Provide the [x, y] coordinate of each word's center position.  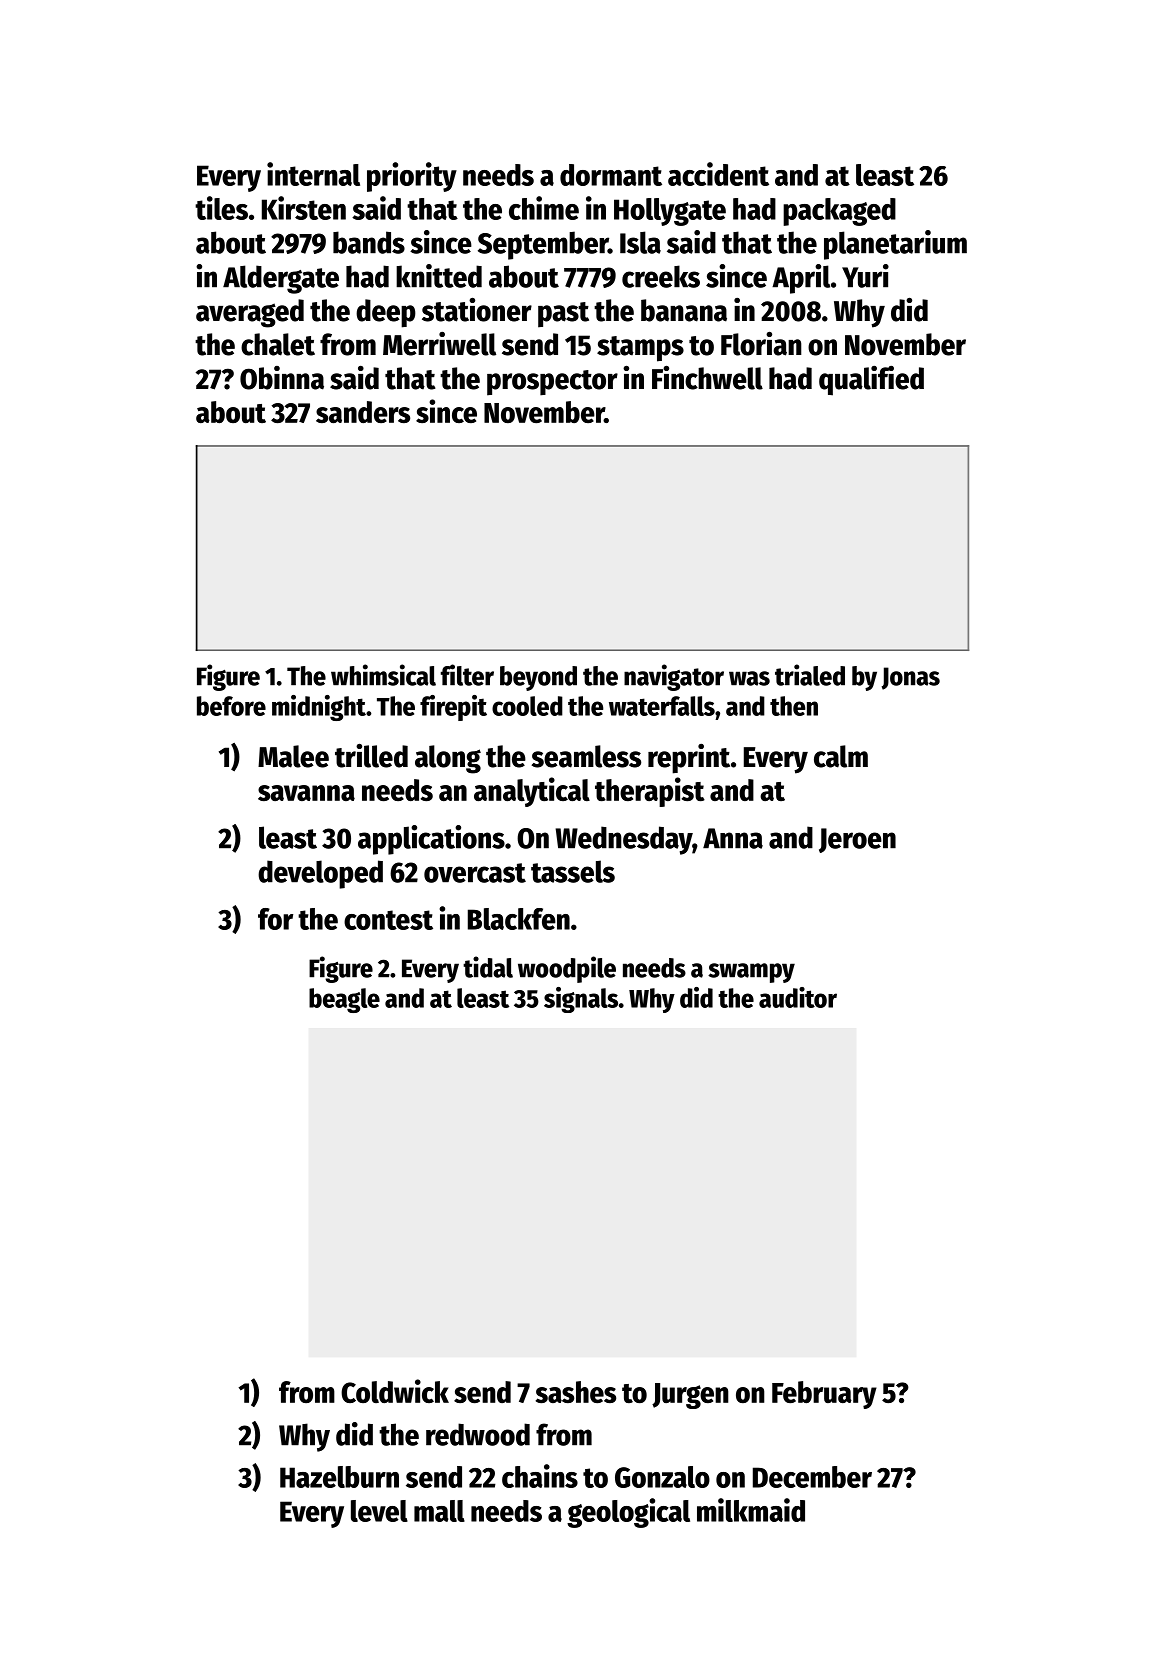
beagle [344, 1000]
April [801, 279]
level [379, 1511]
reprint [689, 759]
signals [581, 1000]
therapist [650, 792]
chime [544, 208]
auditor [798, 997]
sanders [363, 412]
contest [388, 920]
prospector [552, 383]
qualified [871, 381]
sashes [576, 1392]
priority [412, 177]
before [231, 706]
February [824, 1395]
